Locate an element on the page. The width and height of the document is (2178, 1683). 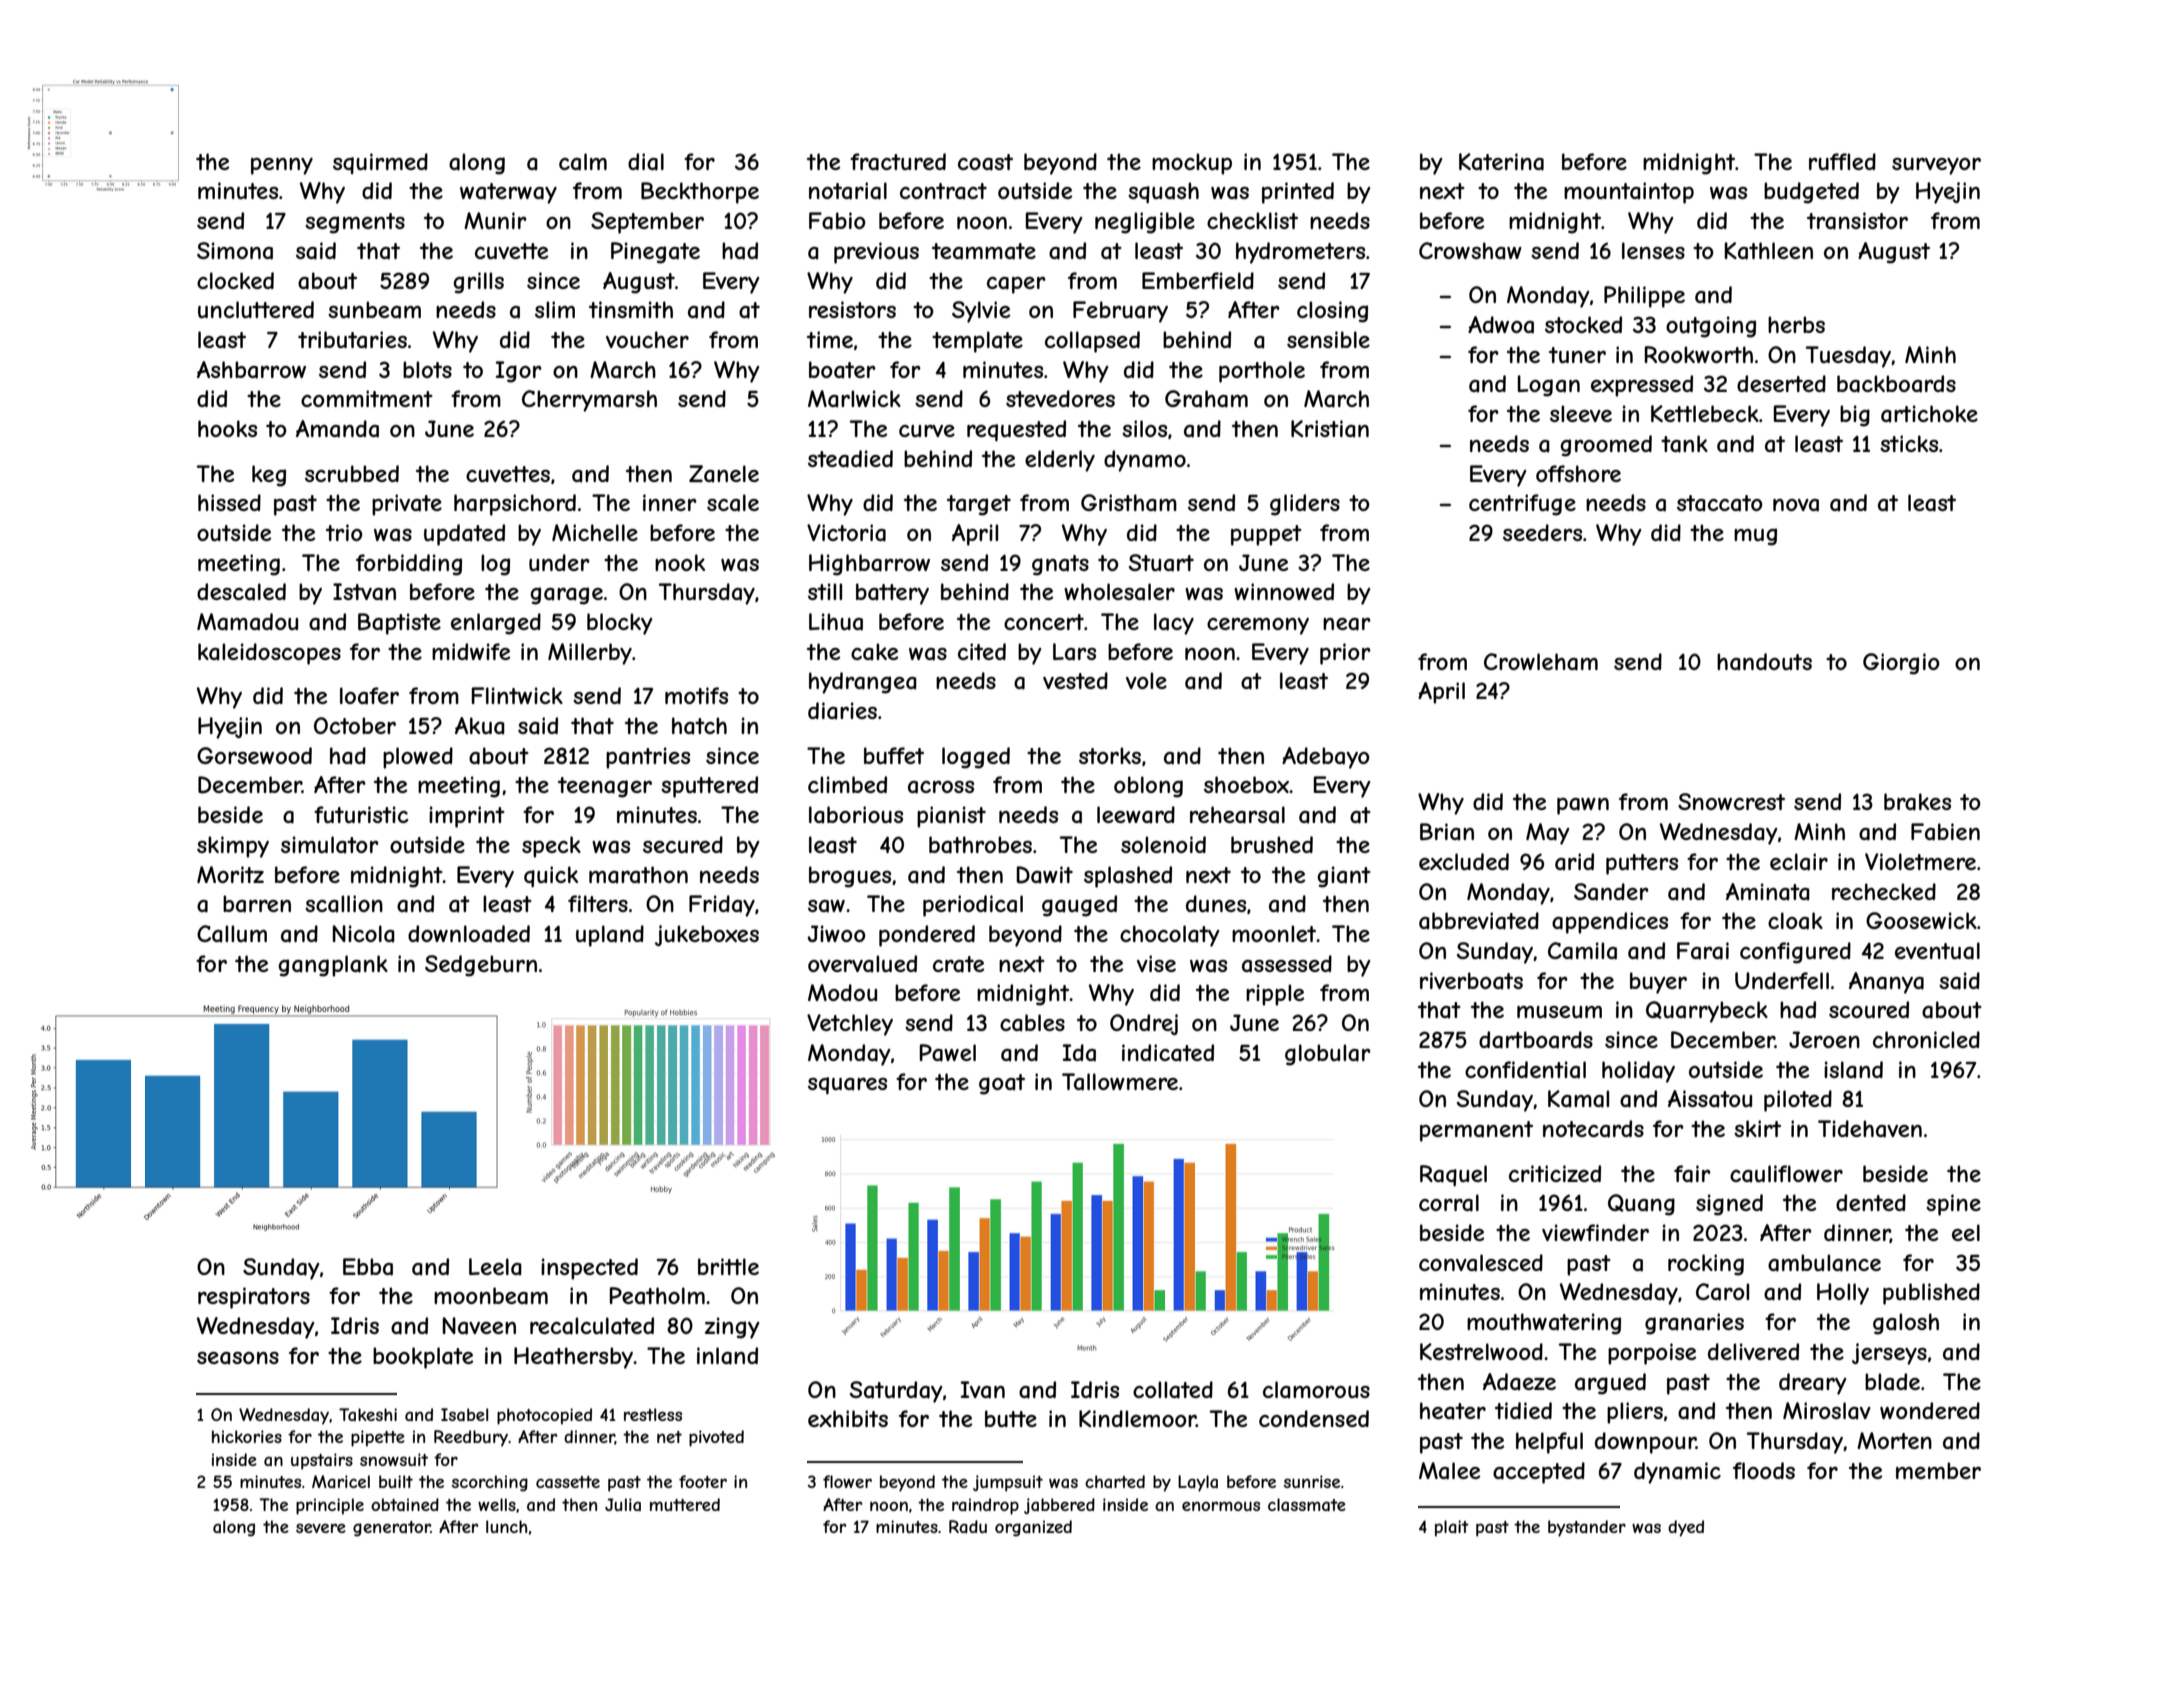
updated is located at coordinates (464, 535).
